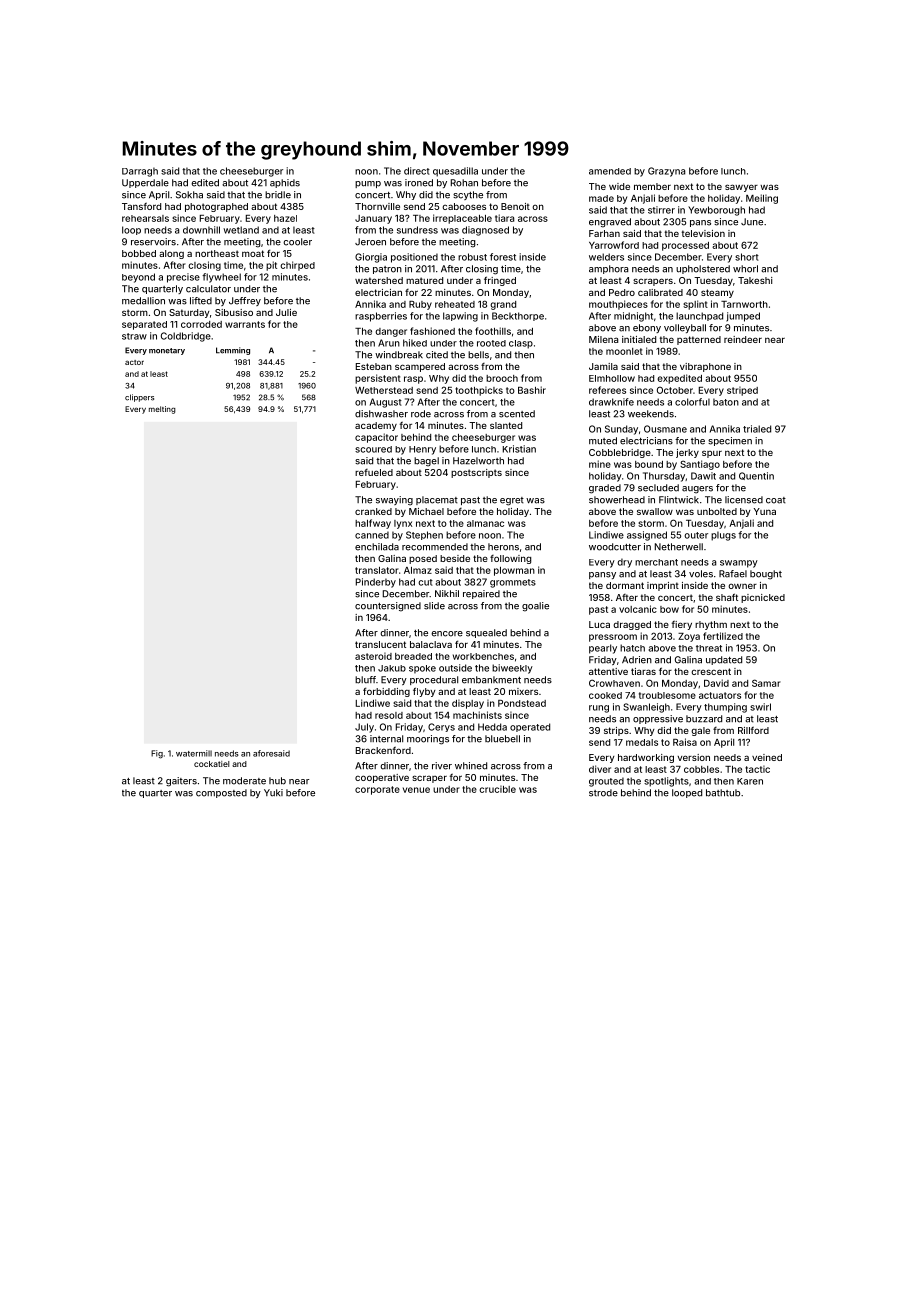  Describe the element at coordinates (420, 367) in the screenshot. I see `scampered` at that location.
